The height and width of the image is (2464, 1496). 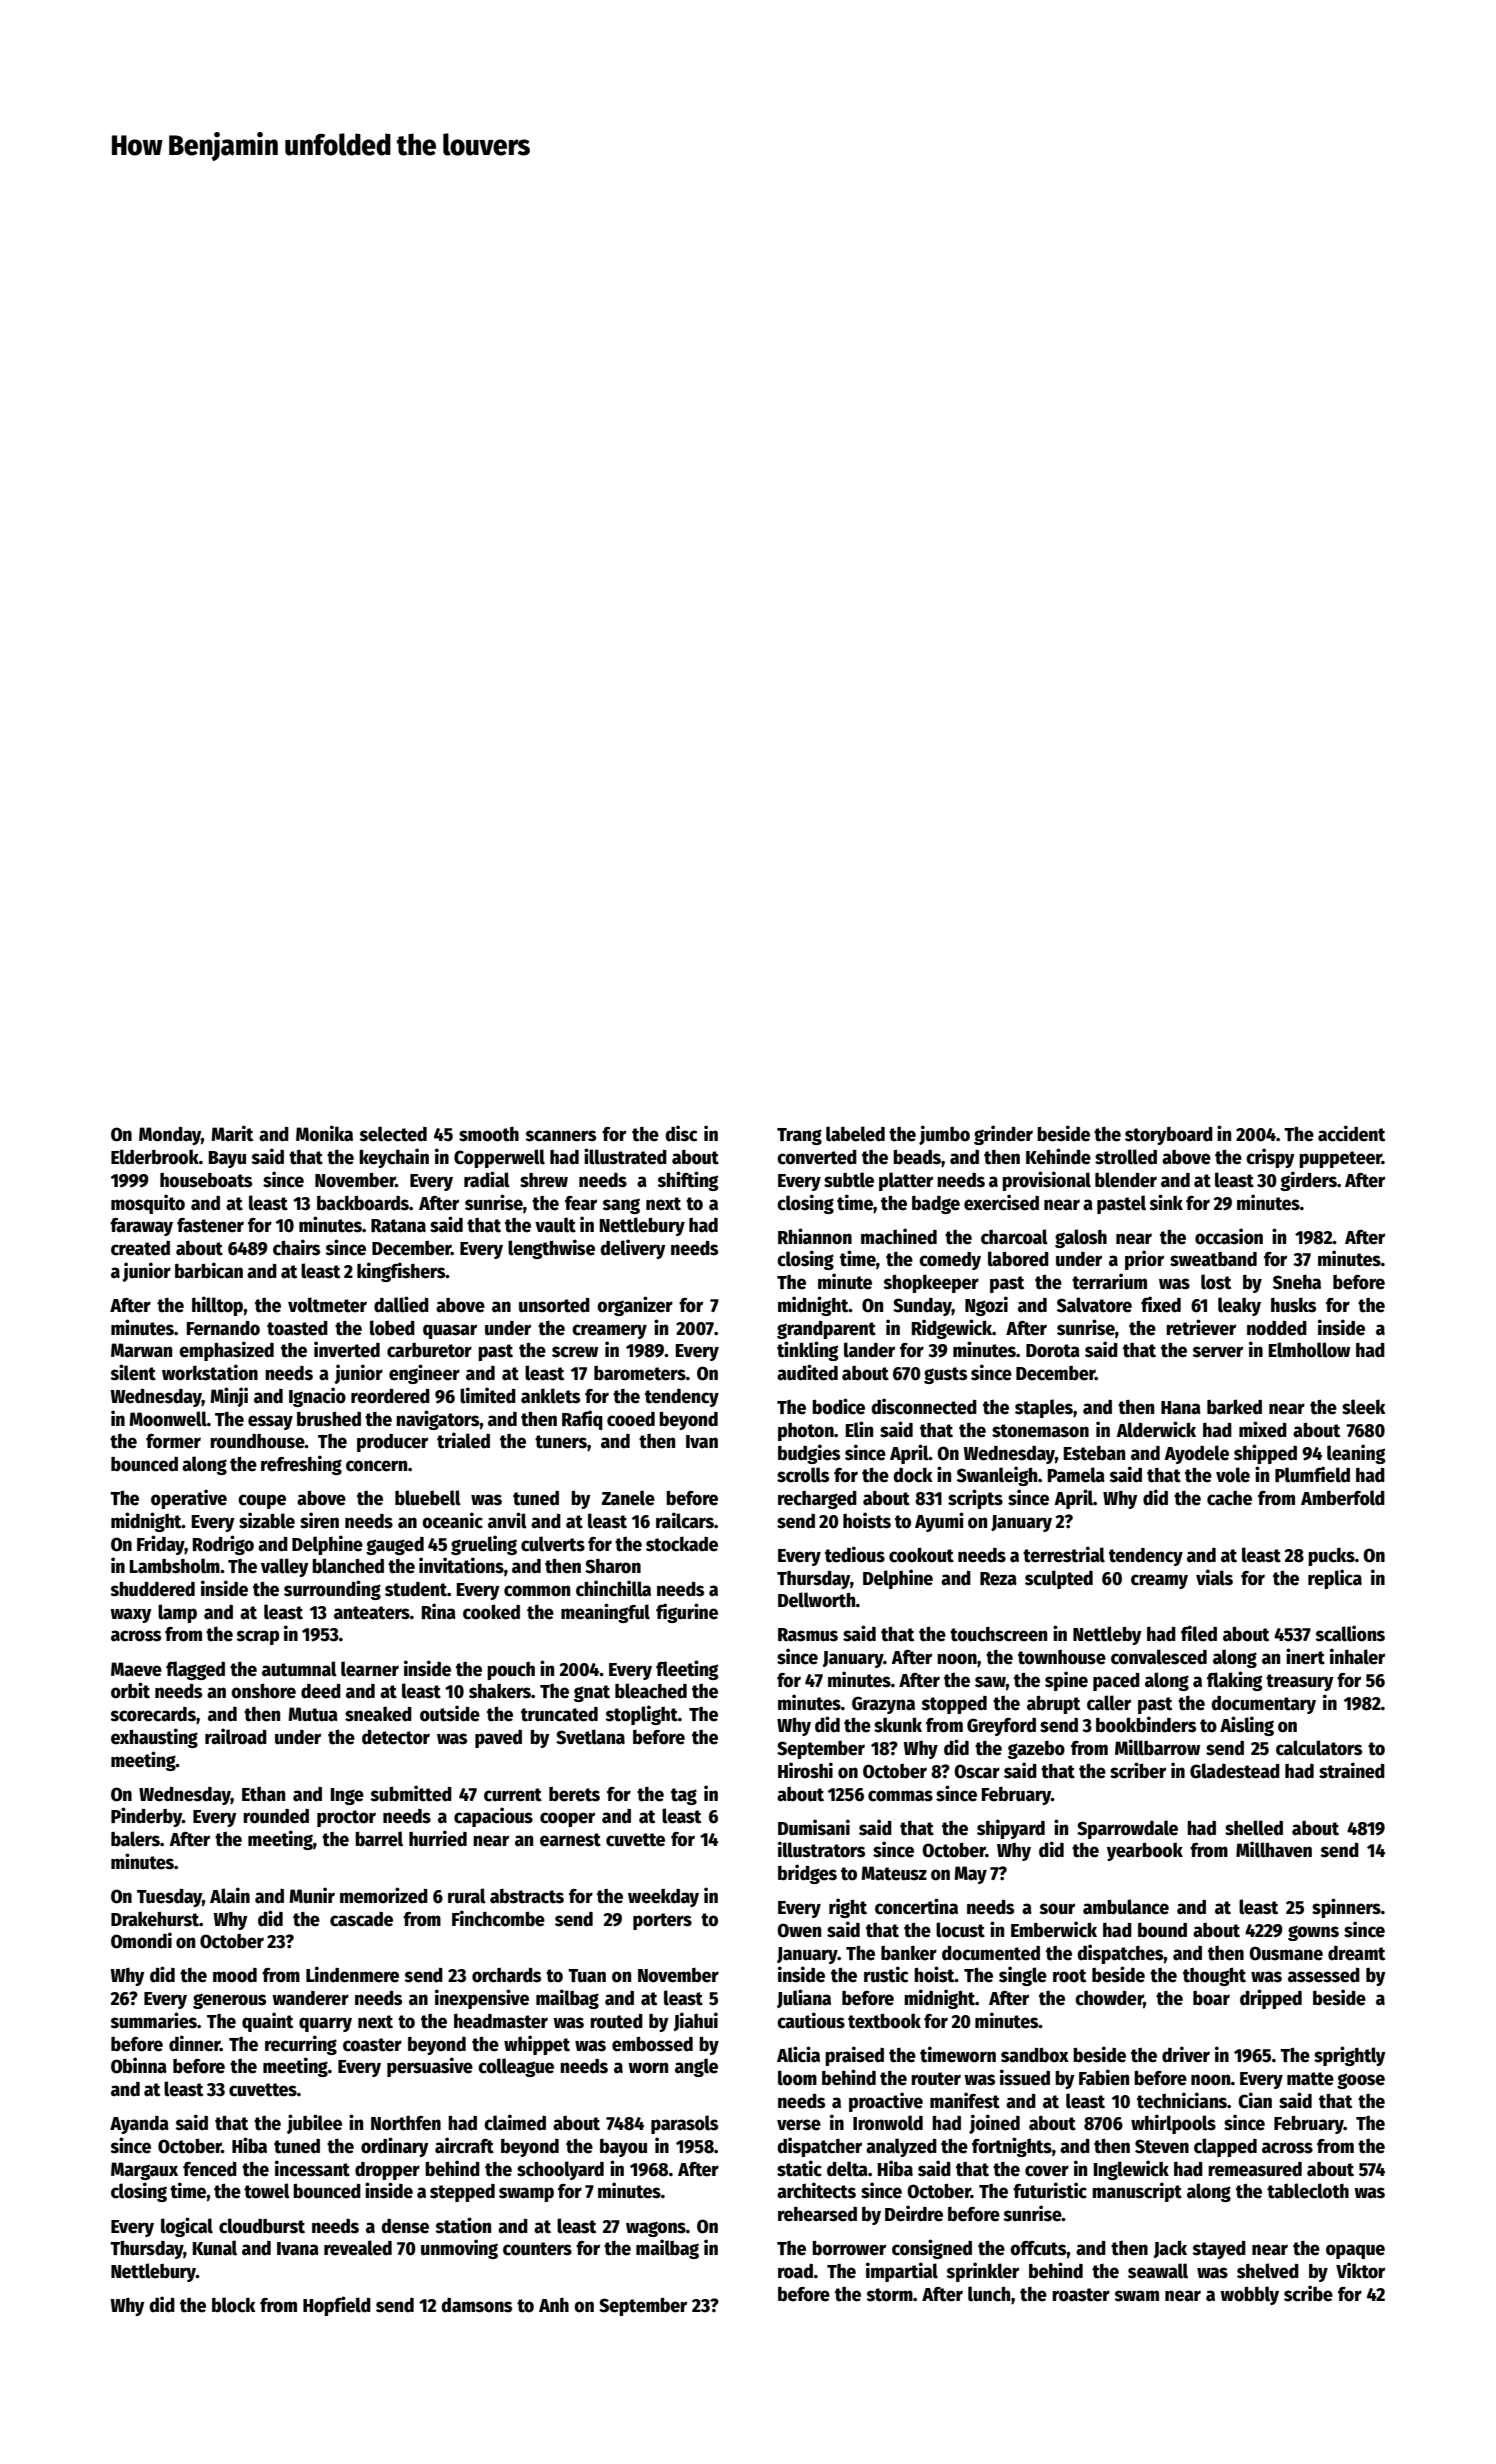 I want to click on Marit, so click(x=232, y=1133).
